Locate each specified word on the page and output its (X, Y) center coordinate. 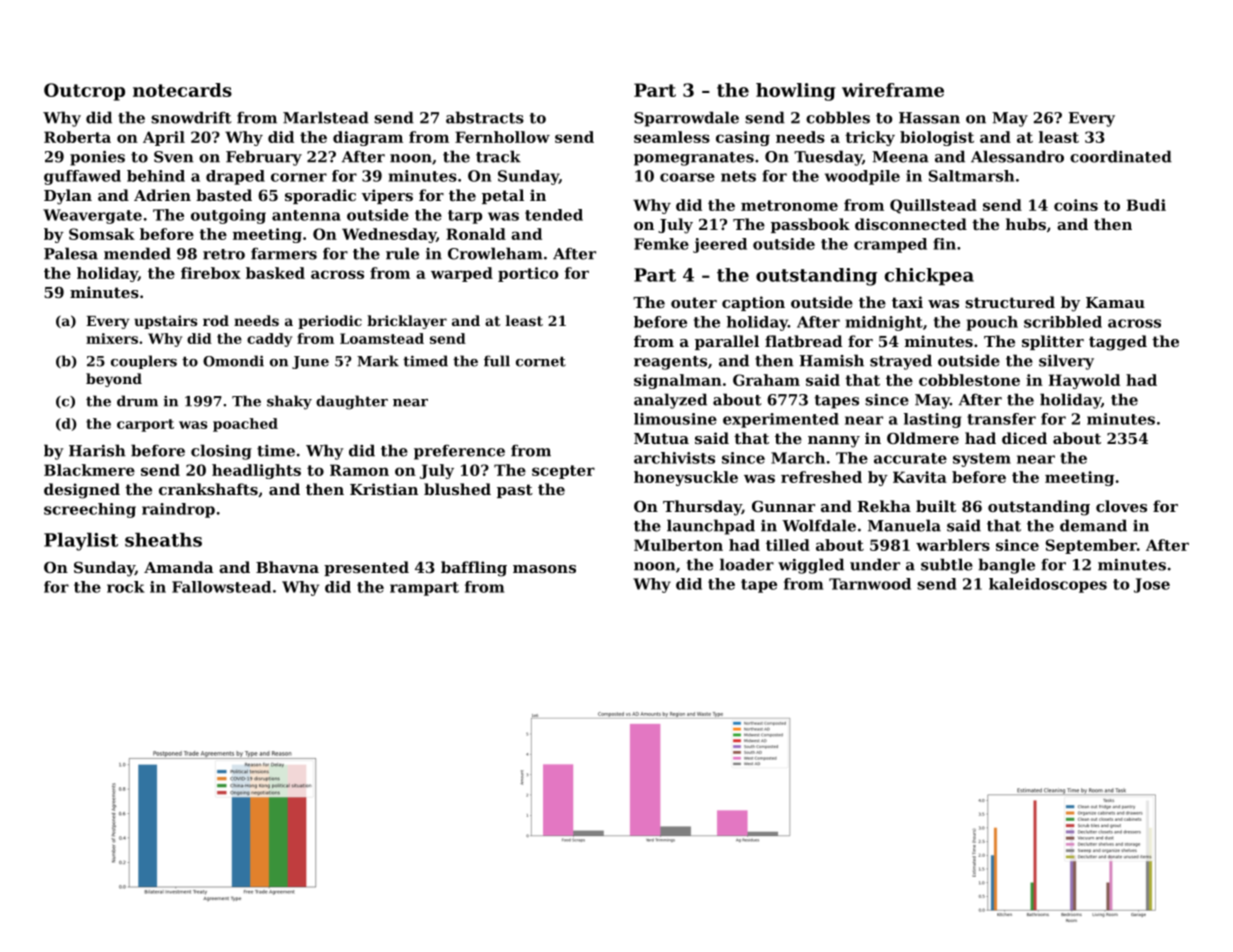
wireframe (893, 90)
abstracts (485, 117)
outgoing (228, 216)
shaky (289, 402)
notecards (182, 90)
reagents (670, 363)
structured (1010, 302)
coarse (687, 177)
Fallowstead (221, 587)
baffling (474, 569)
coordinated (1121, 156)
